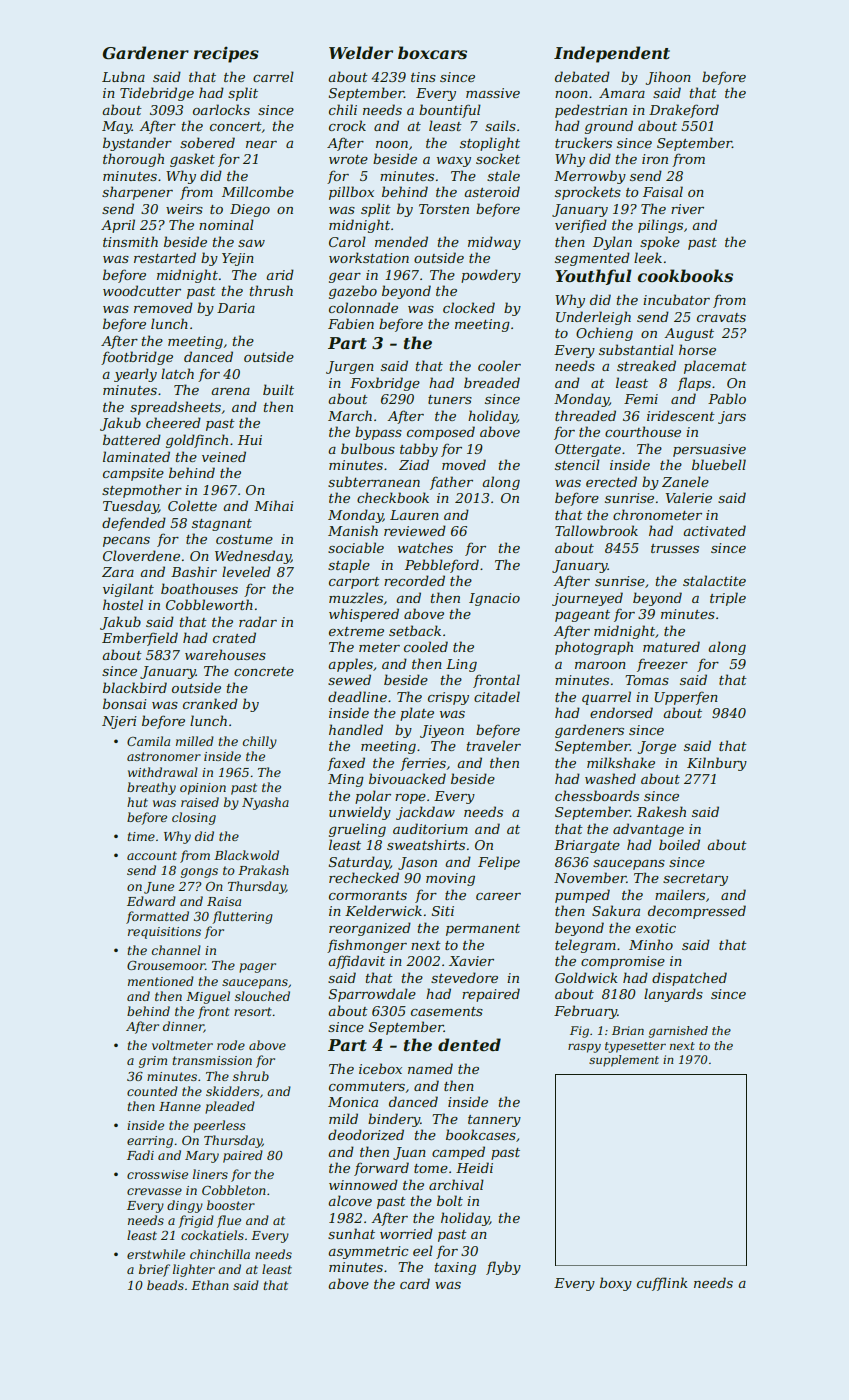  What do you see at coordinates (125, 703) in the page?
I see `bonsai` at bounding box center [125, 703].
